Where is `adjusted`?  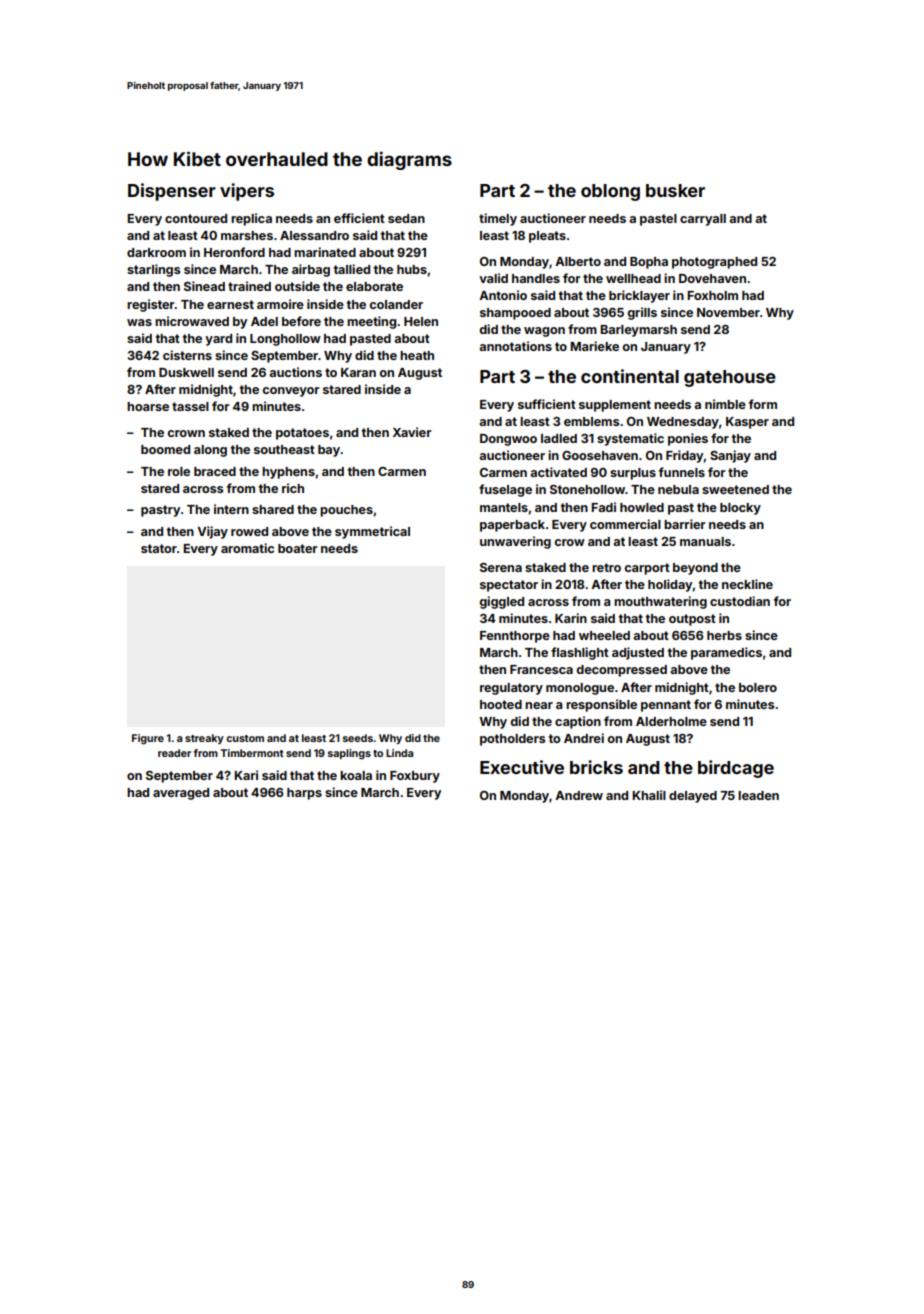
adjusted is located at coordinates (638, 653).
